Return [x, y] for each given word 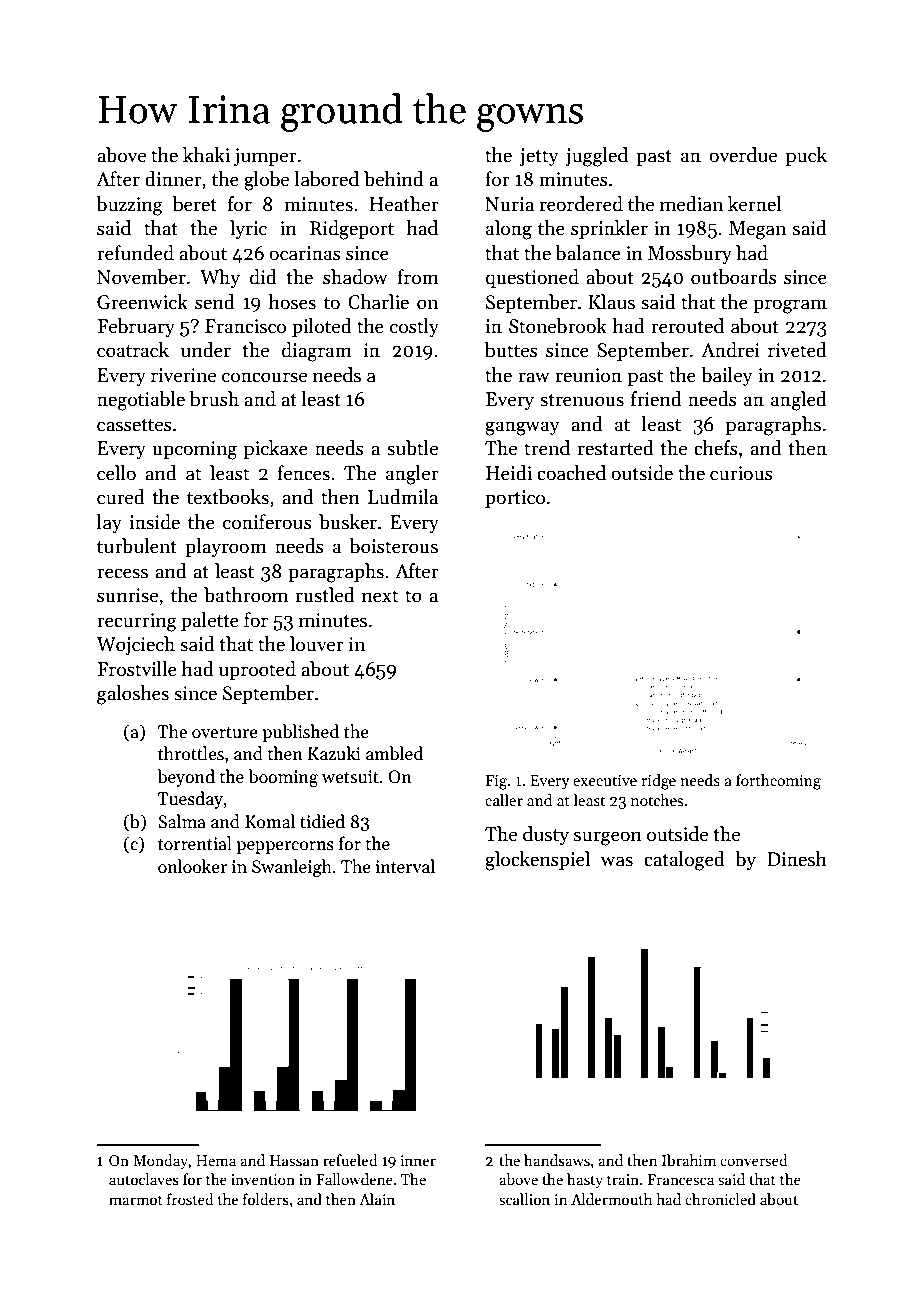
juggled [596, 157]
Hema [216, 1160]
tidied [322, 821]
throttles [191, 753]
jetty [539, 157]
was [617, 861]
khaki [206, 155]
